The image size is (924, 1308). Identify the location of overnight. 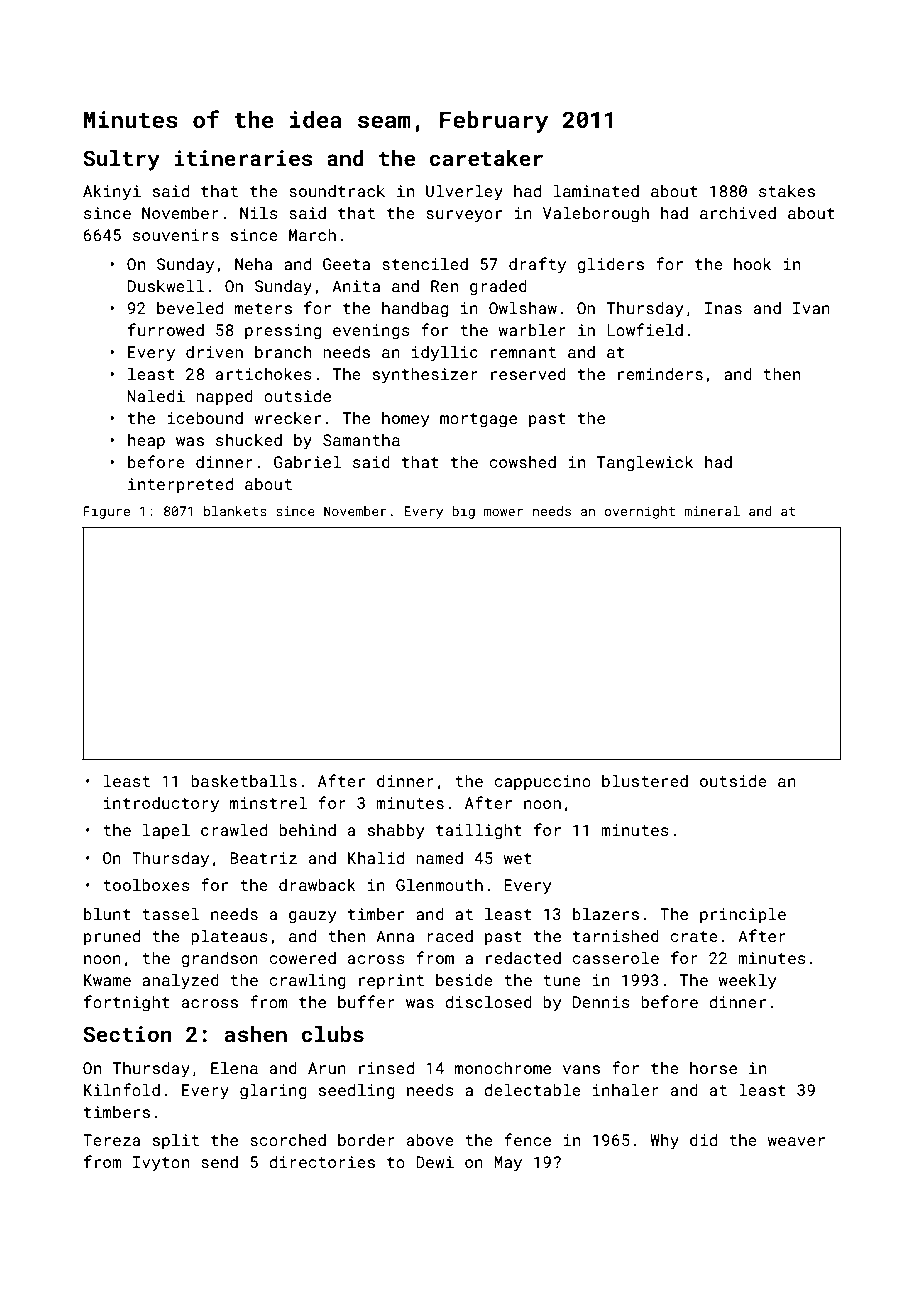
(639, 512).
